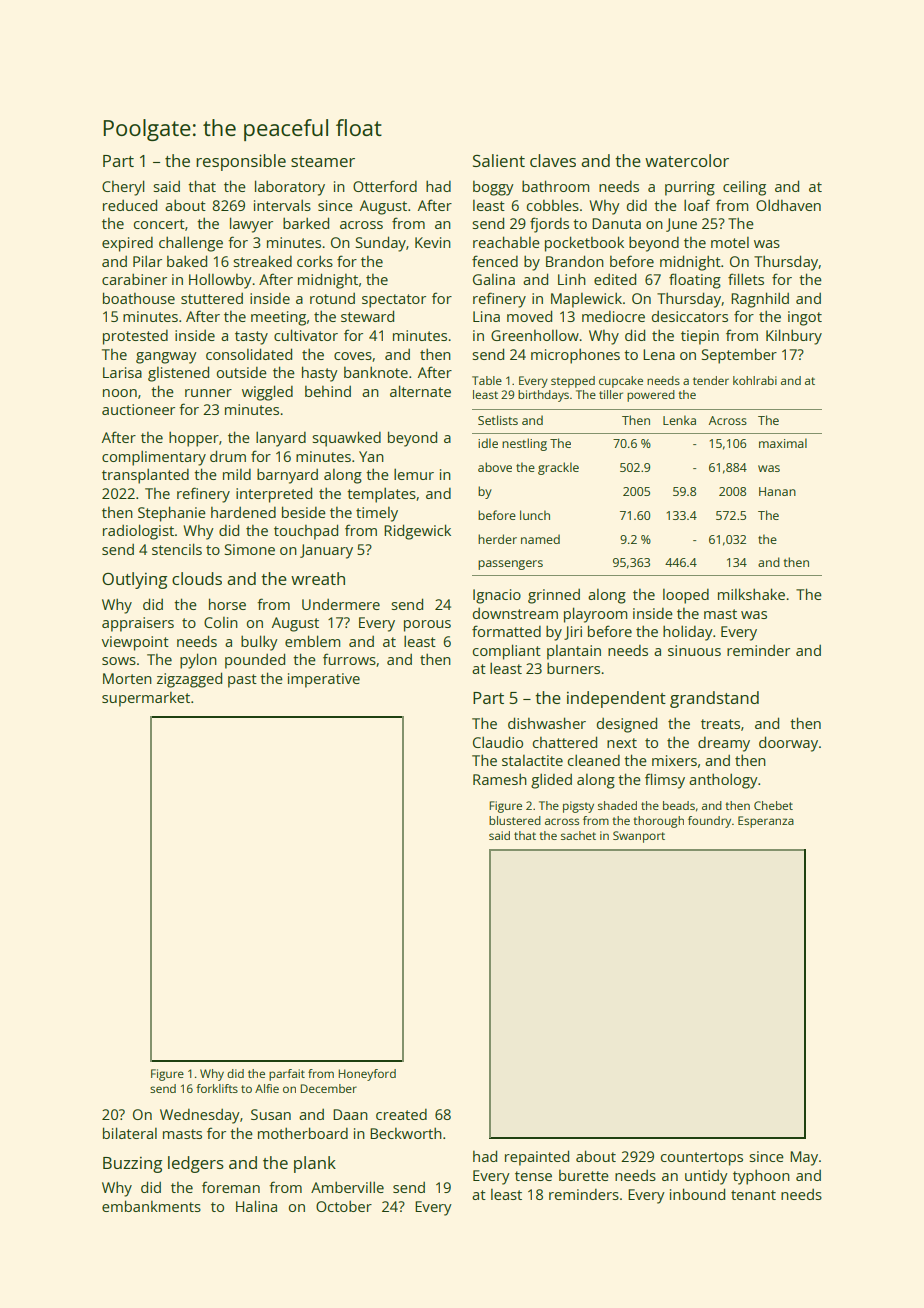 This document has width=924, height=1308. I want to click on Setlists, so click(498, 420).
